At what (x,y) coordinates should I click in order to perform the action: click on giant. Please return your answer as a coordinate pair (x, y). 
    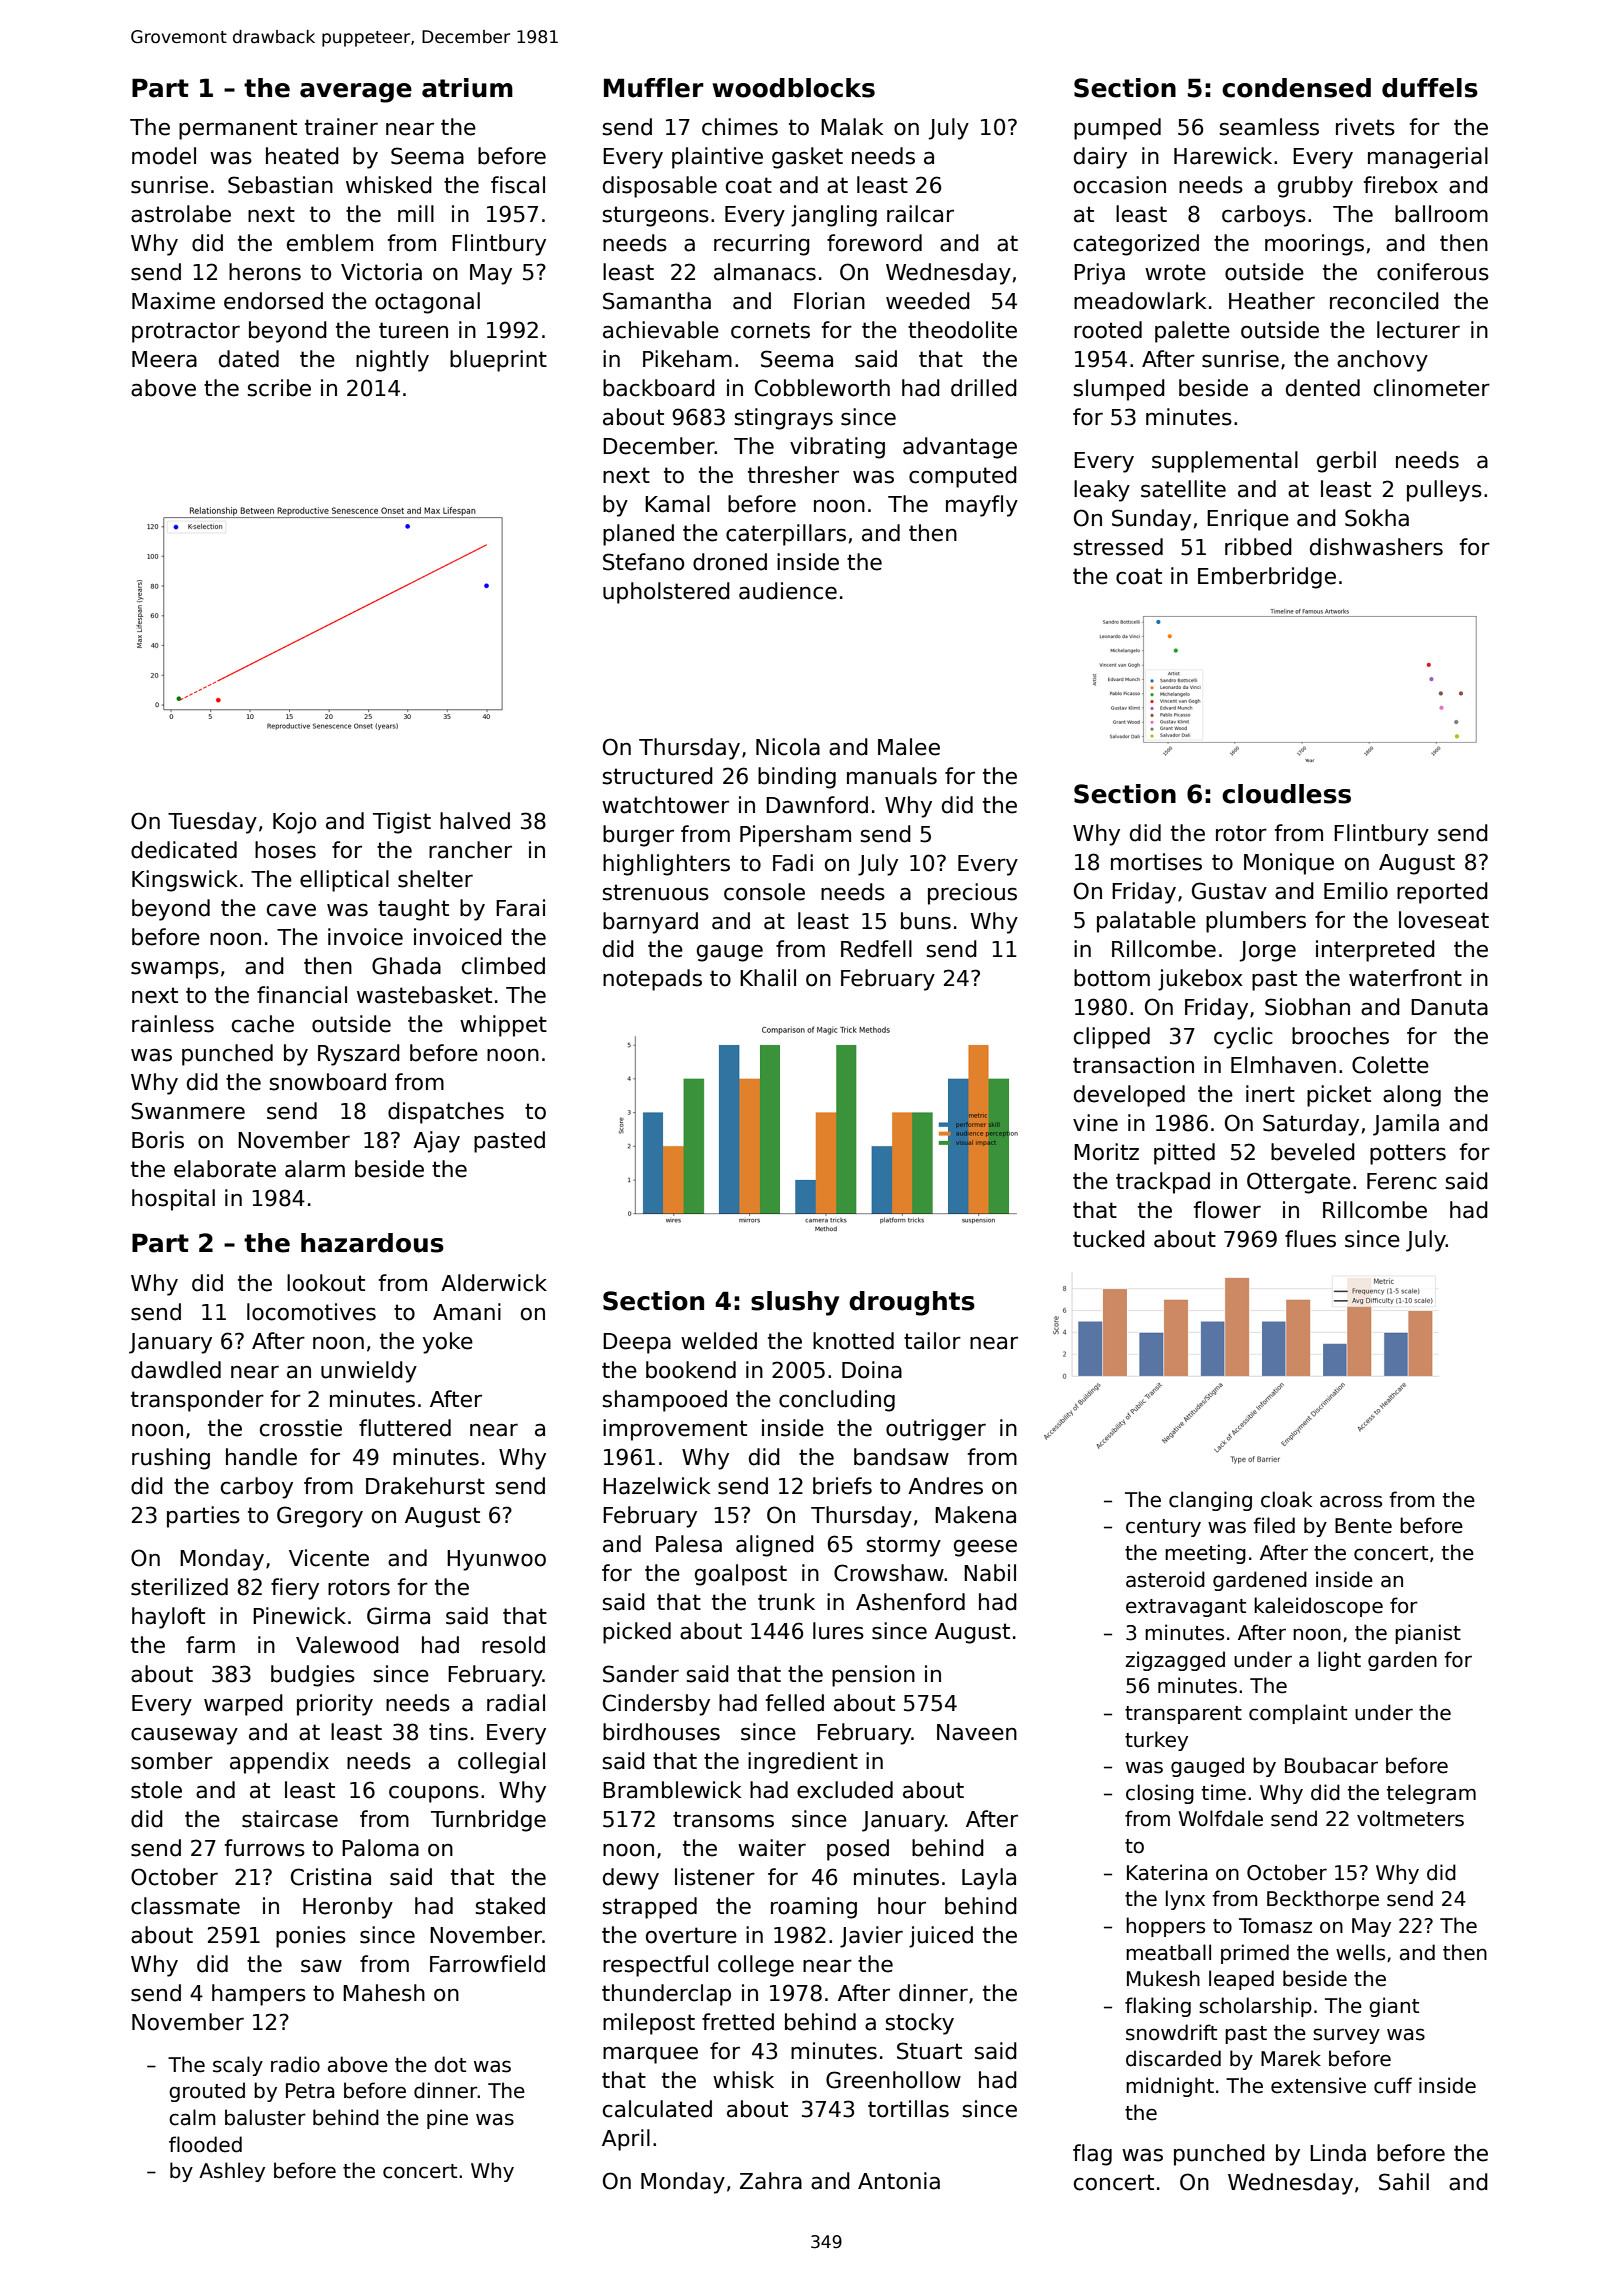
    Looking at the image, I should click on (1394, 2007).
